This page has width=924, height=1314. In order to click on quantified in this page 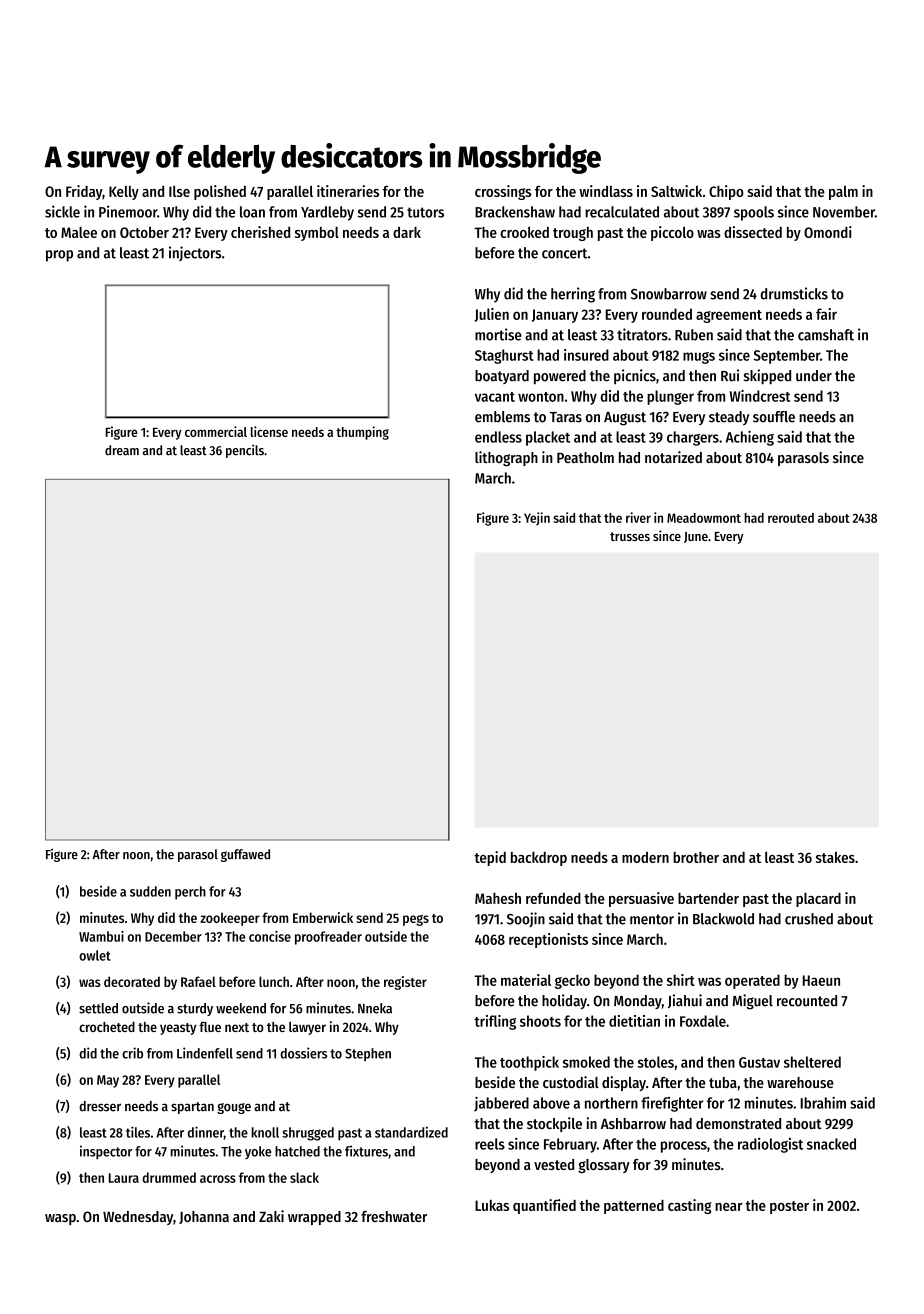, I will do `click(544, 1206)`.
